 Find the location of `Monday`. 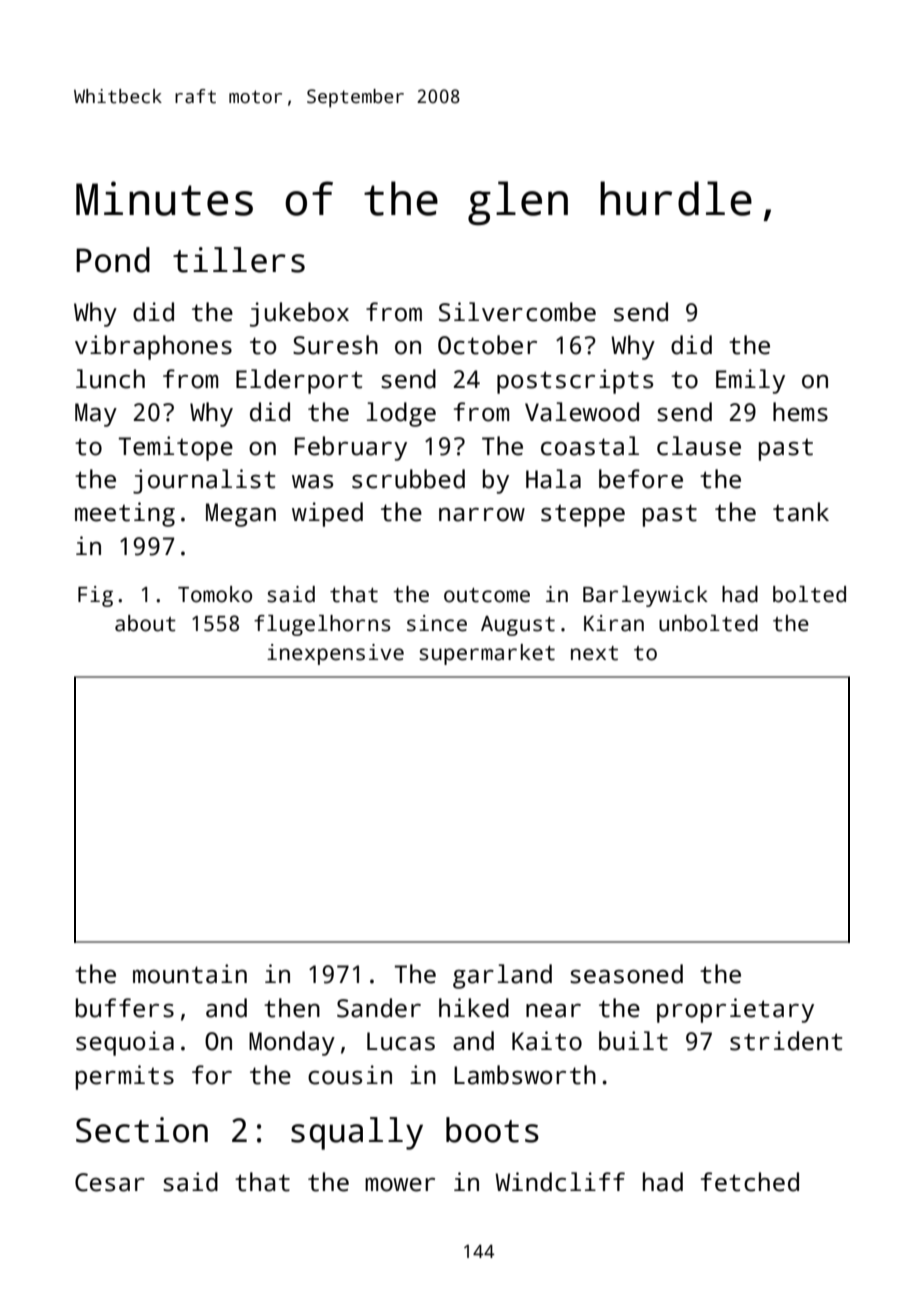

Monday is located at coordinates (292, 1043).
